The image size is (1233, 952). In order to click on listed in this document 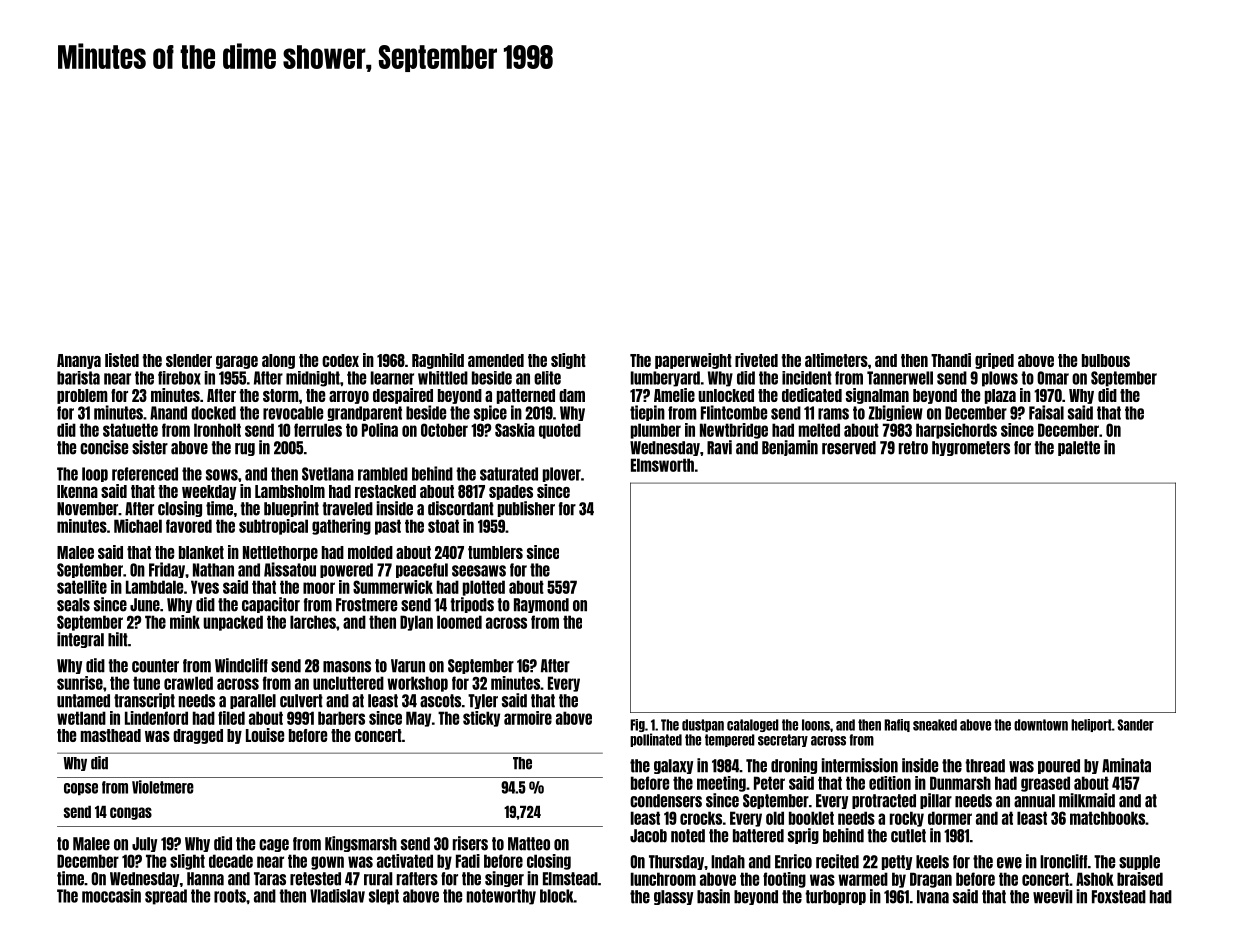, I will do `click(122, 360)`.
